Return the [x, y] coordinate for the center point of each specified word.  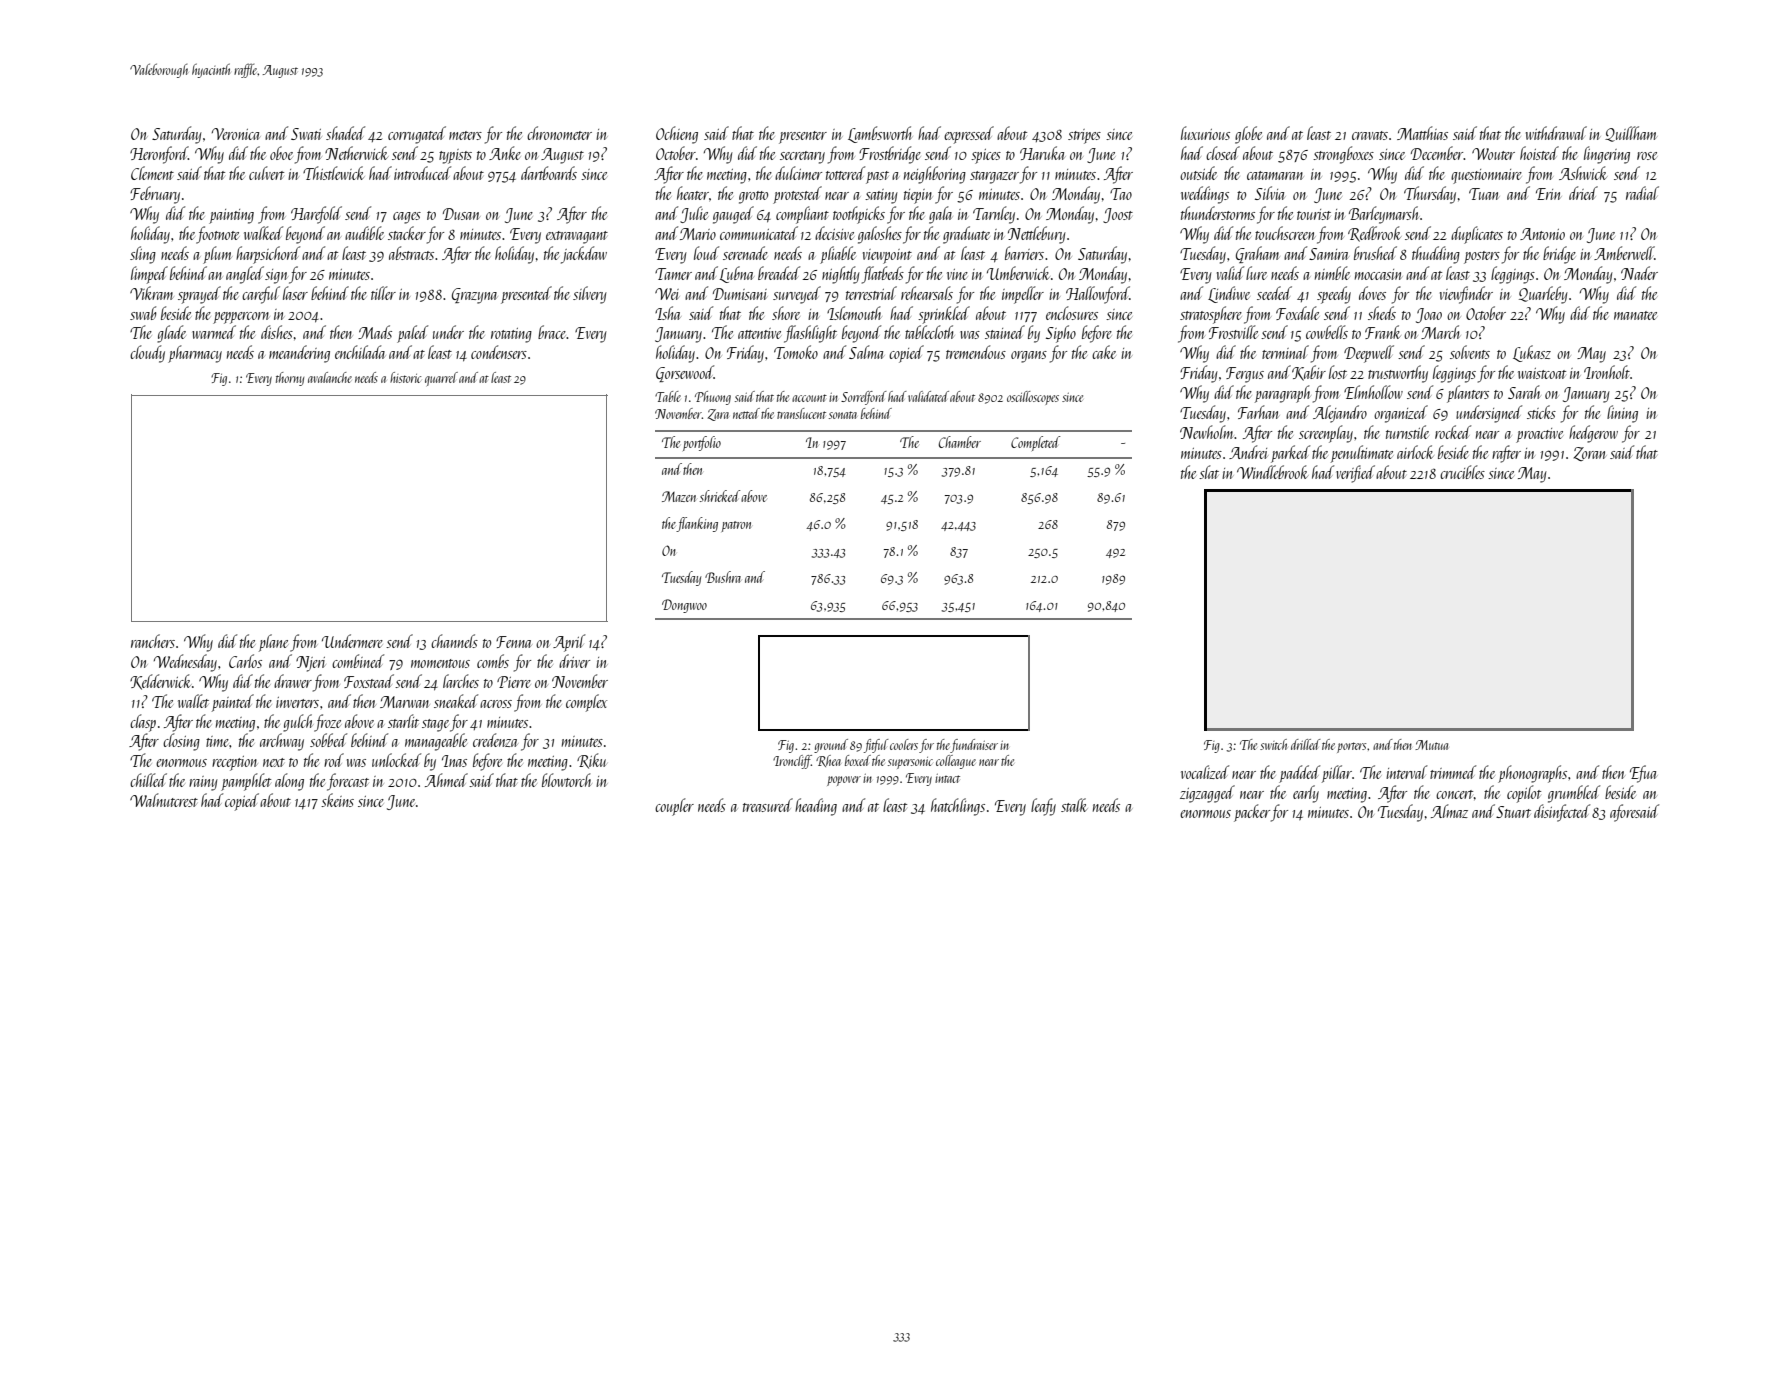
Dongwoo [684, 606]
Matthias [1422, 133]
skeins [337, 800]
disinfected [1562, 813]
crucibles [1462, 472]
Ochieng [677, 135]
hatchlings [958, 807]
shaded [345, 133]
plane [273, 643]
